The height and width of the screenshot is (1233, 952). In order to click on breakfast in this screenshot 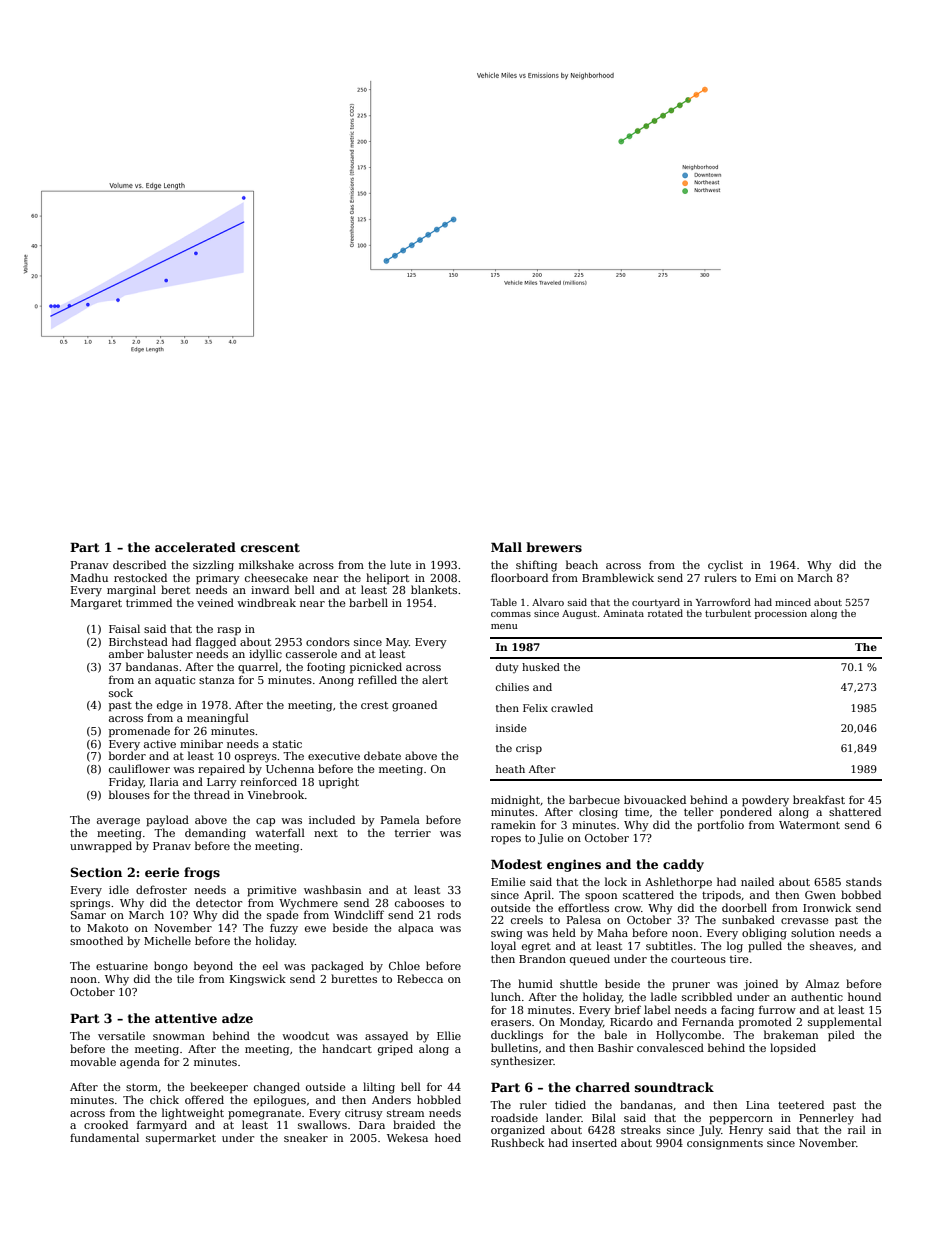, I will do `click(819, 799)`.
